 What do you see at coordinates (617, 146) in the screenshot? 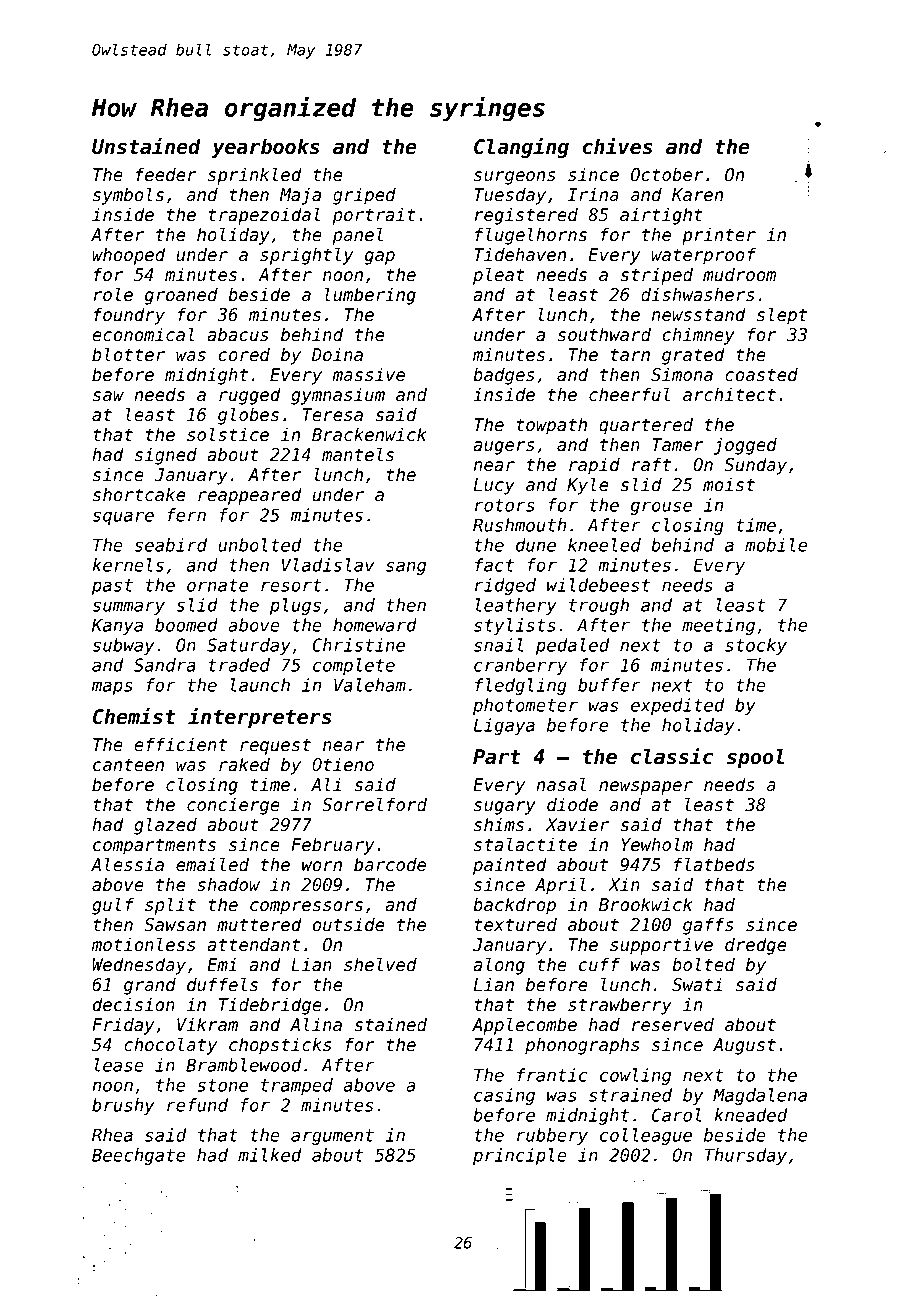
I see `chives` at bounding box center [617, 146].
